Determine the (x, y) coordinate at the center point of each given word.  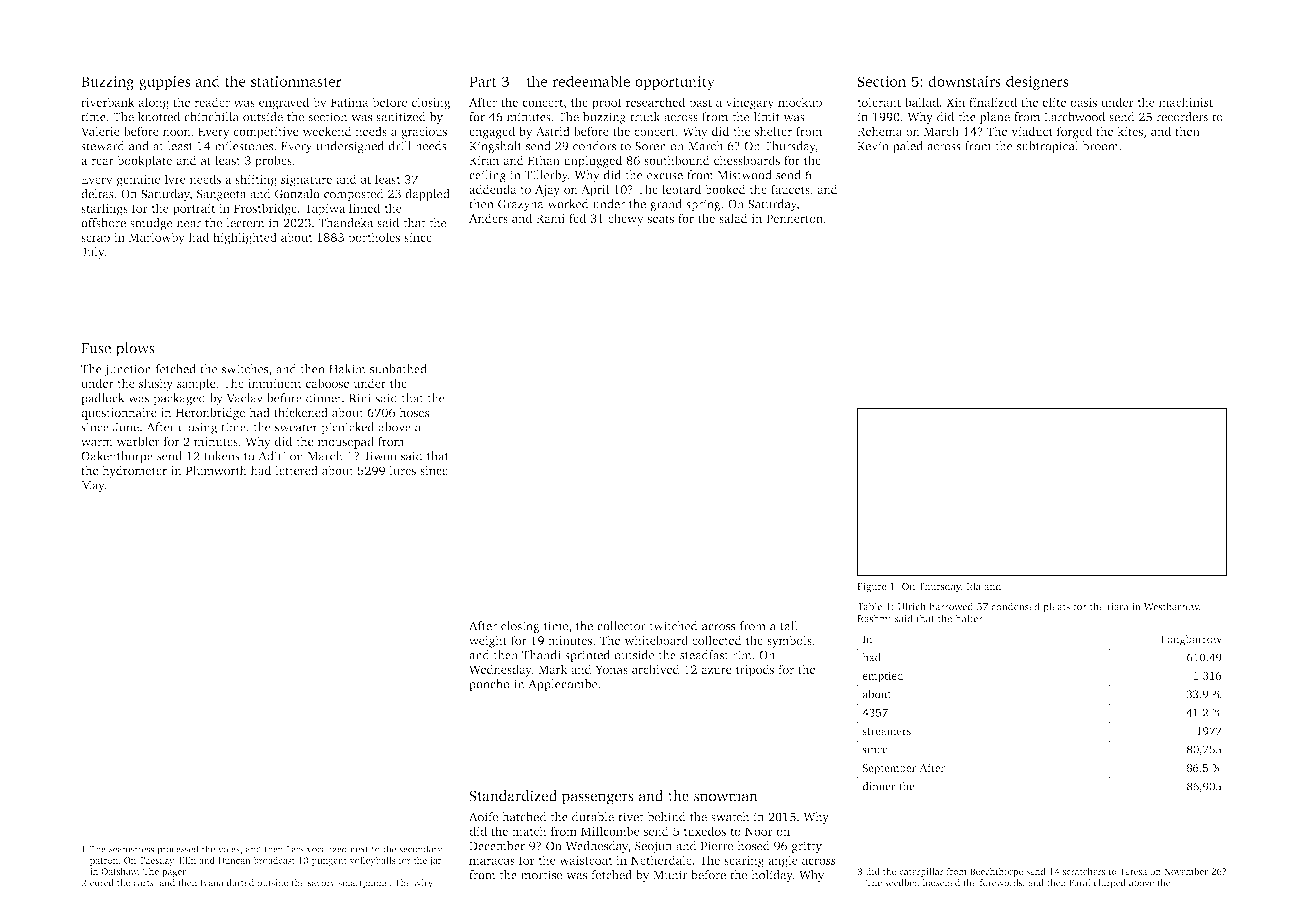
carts (143, 883)
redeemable (591, 81)
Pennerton (794, 218)
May (93, 487)
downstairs (965, 81)
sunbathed (398, 369)
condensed (1015, 606)
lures (402, 470)
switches (245, 369)
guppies (164, 83)
